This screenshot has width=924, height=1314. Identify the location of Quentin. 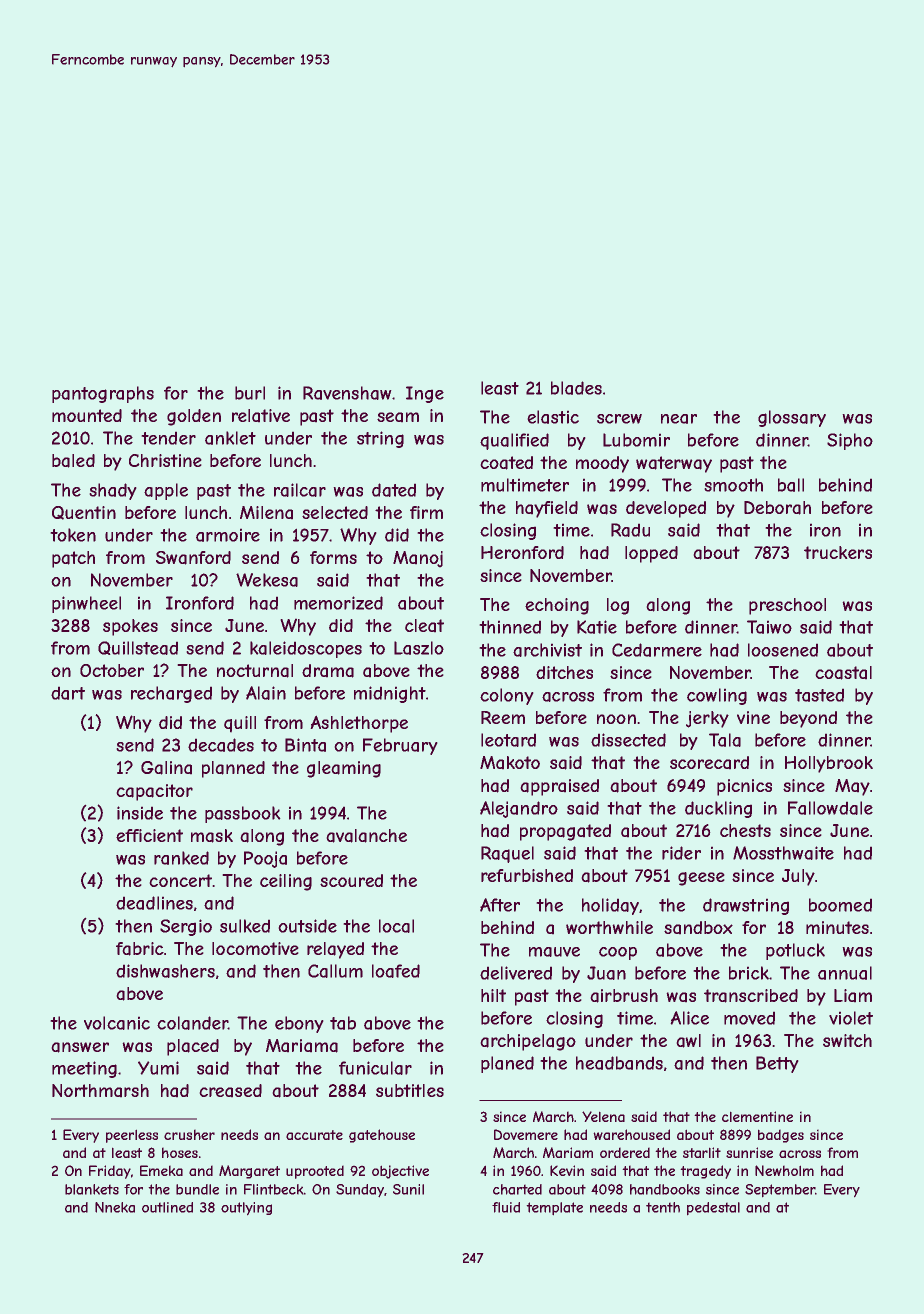
(84, 513).
